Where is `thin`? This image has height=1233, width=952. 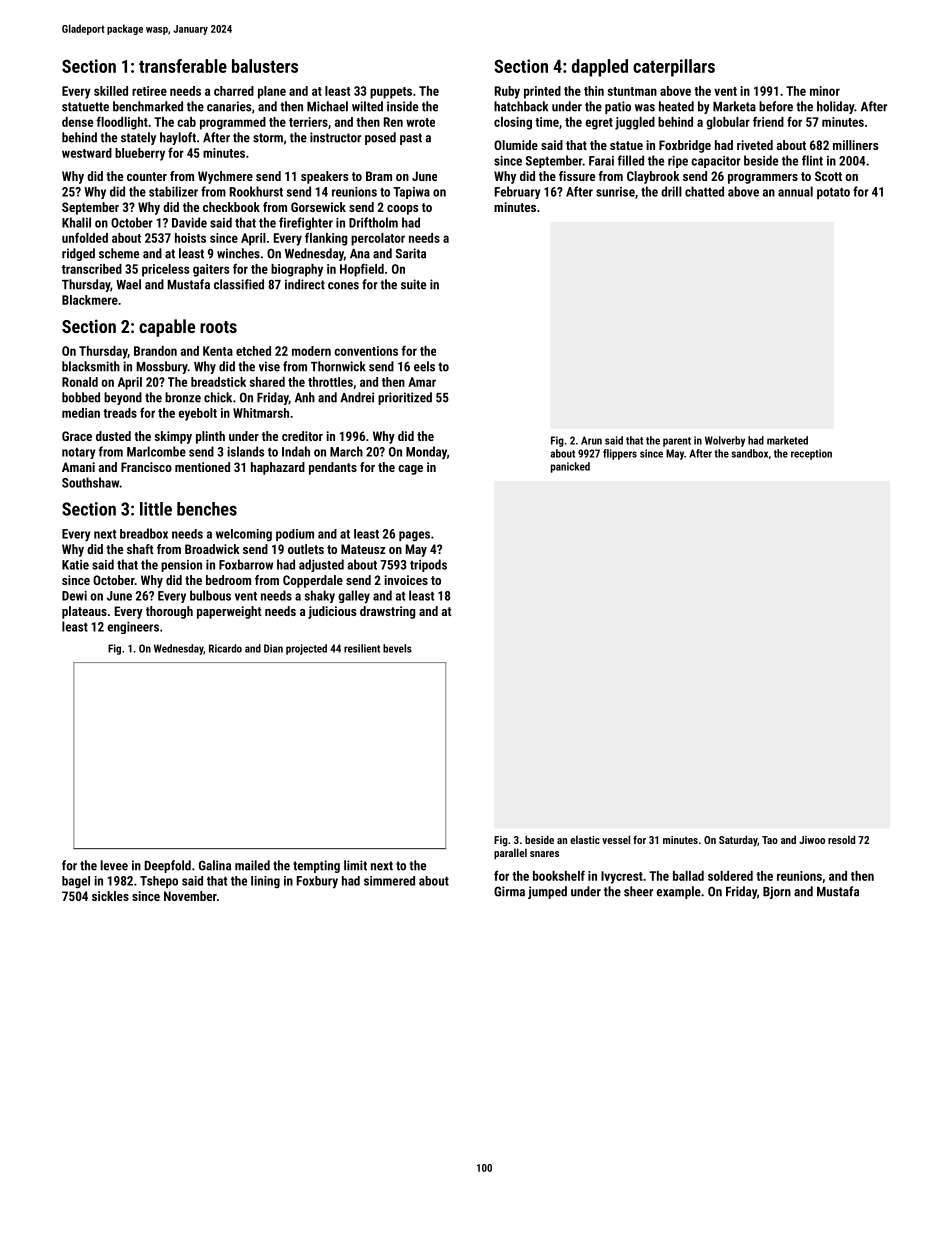
thin is located at coordinates (594, 91).
